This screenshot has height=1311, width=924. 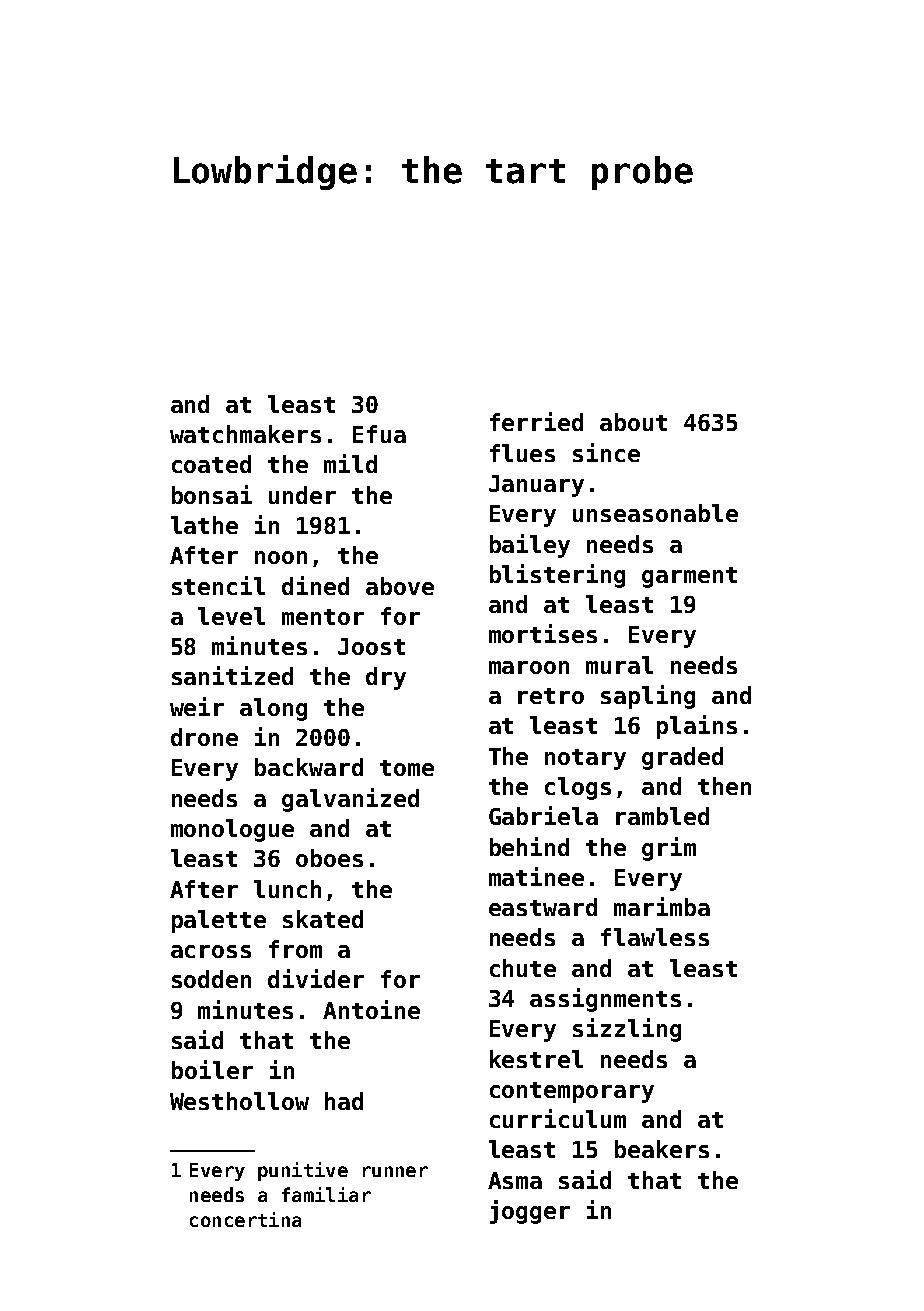 I want to click on beakers, so click(x=662, y=1149).
